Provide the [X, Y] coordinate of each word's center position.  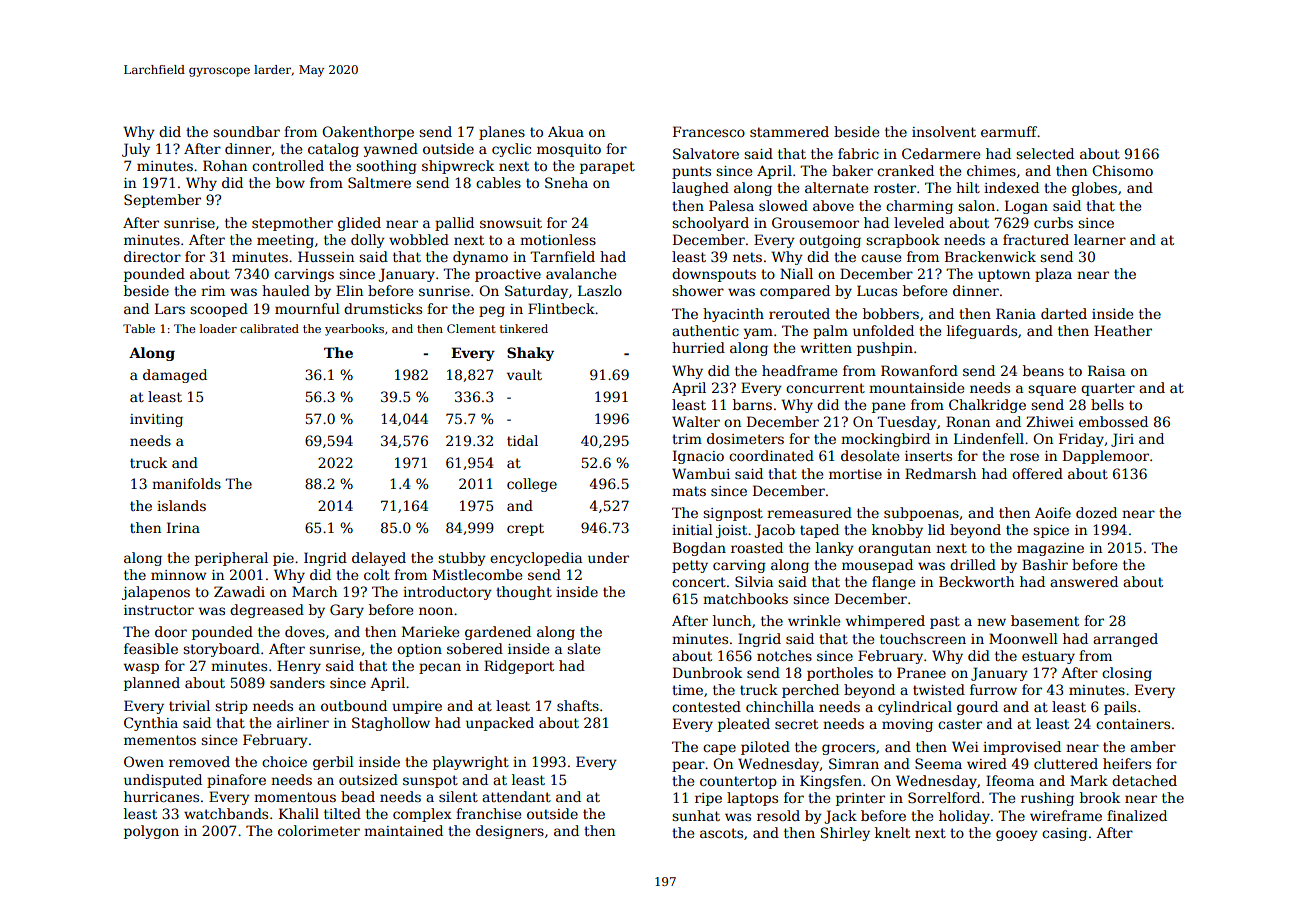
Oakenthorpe [368, 133]
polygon [151, 832]
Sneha [566, 182]
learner [1100, 239]
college [532, 485]
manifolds [186, 483]
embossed [1113, 421]
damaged [175, 376]
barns [752, 404]
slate [583, 648]
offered [1037, 473]
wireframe [1066, 815]
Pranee [921, 672]
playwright [471, 763]
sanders [297, 682]
